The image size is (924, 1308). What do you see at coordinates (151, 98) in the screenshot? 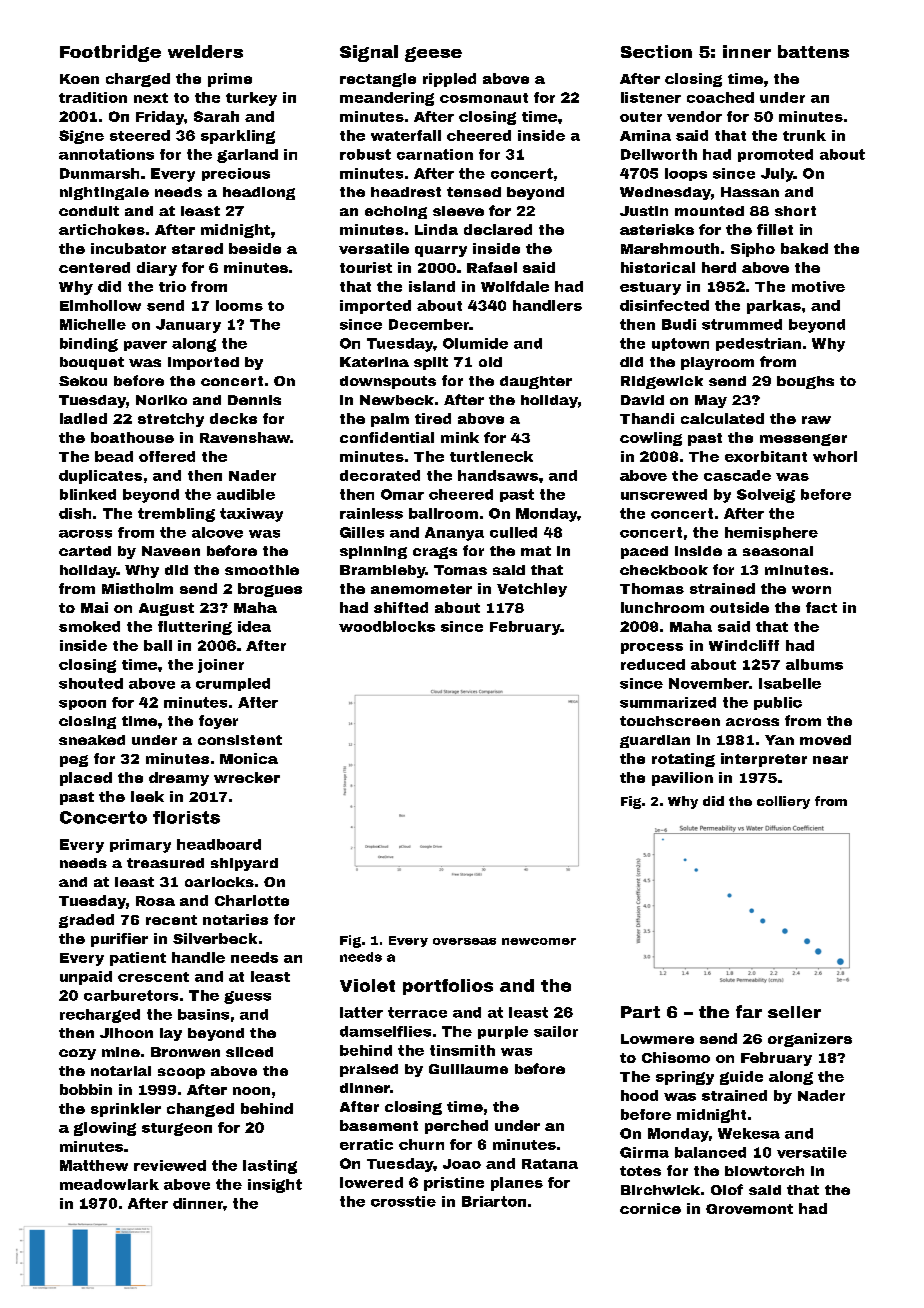
I see `next` at bounding box center [151, 98].
